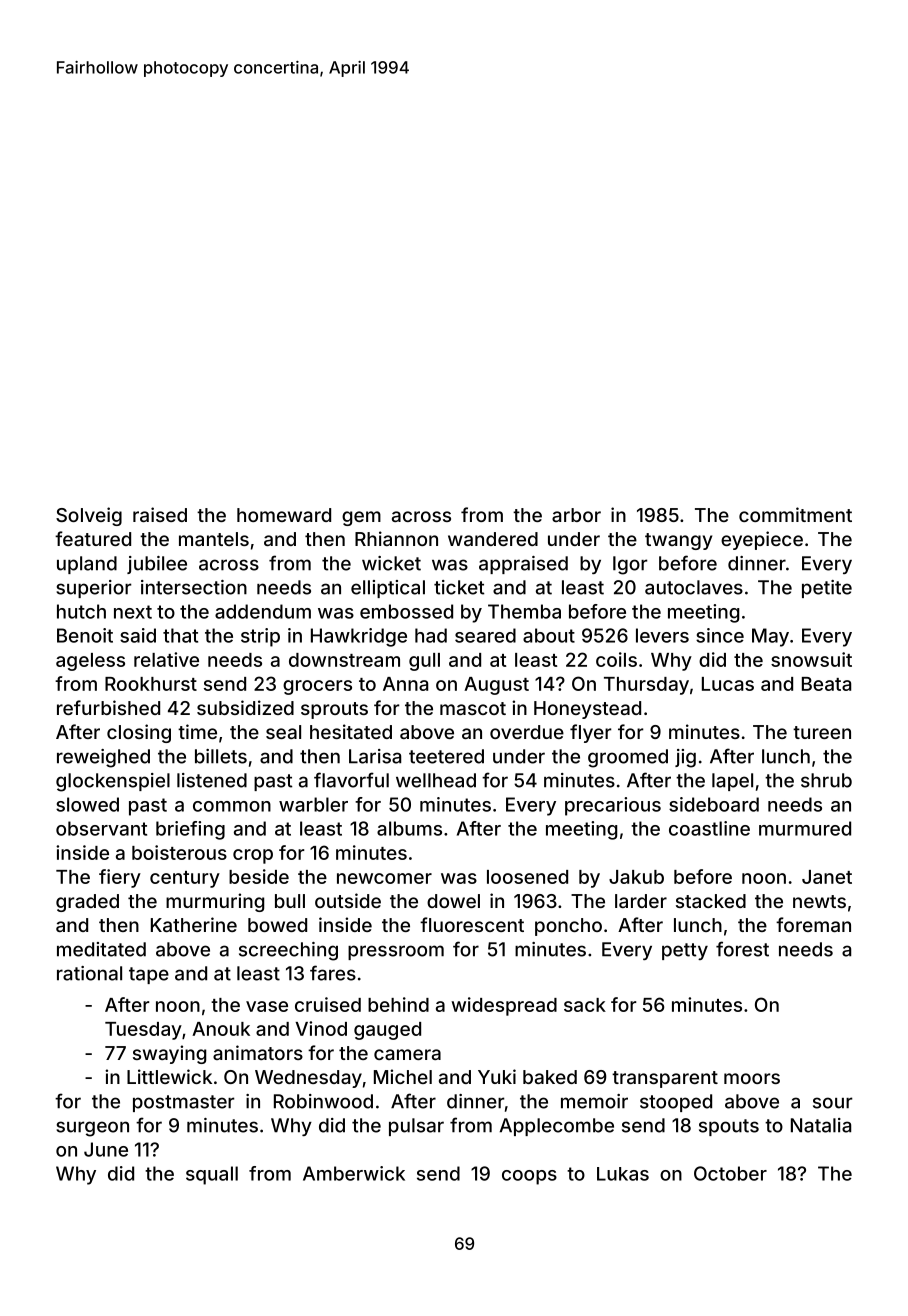 This screenshot has width=908, height=1316. Describe the element at coordinates (157, 565) in the screenshot. I see `jubilee` at that location.
